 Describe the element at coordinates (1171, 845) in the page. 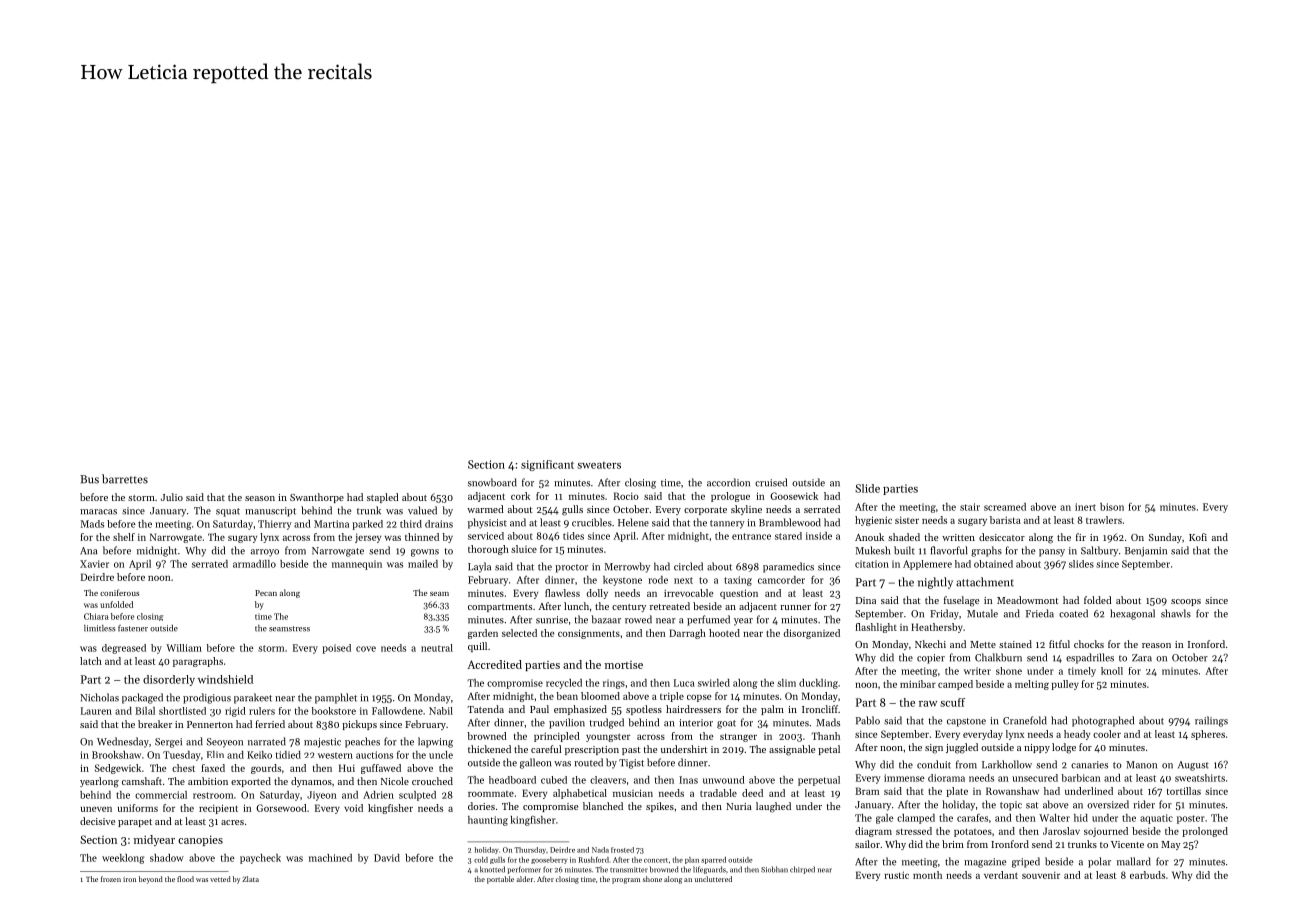

I see `May` at that location.
